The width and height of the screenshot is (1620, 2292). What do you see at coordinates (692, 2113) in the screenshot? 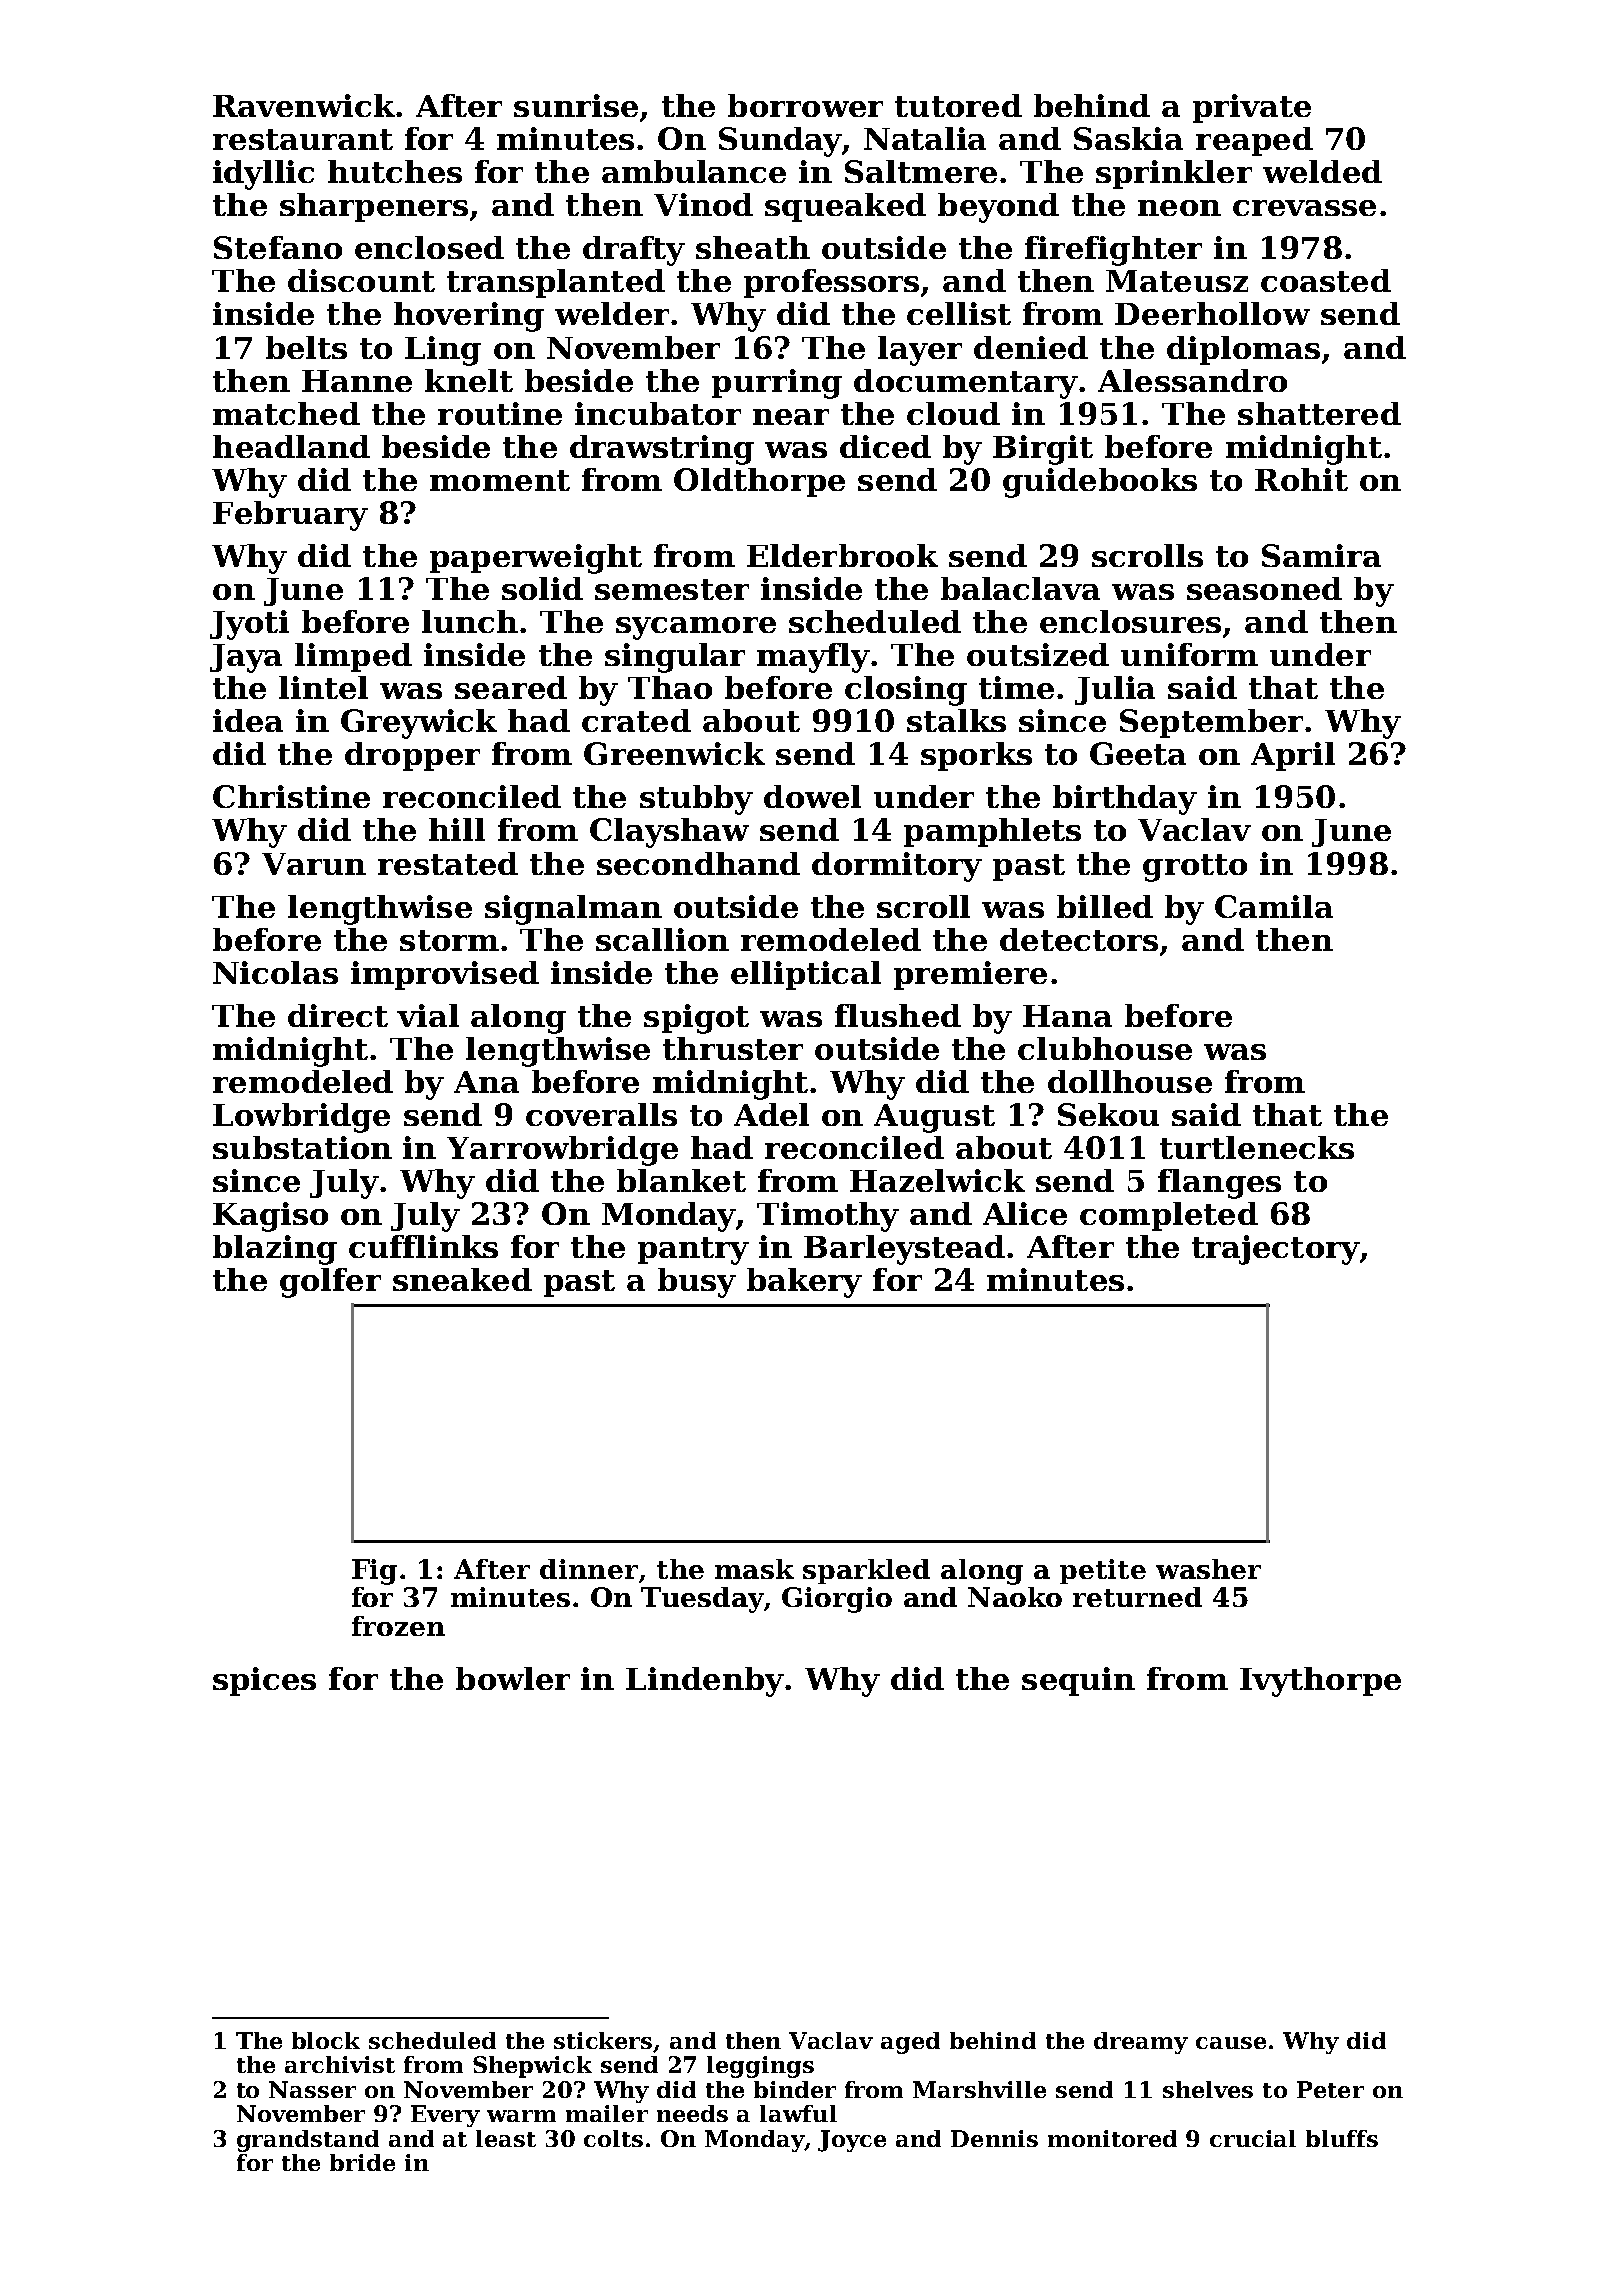
I see `needs` at bounding box center [692, 2113].
